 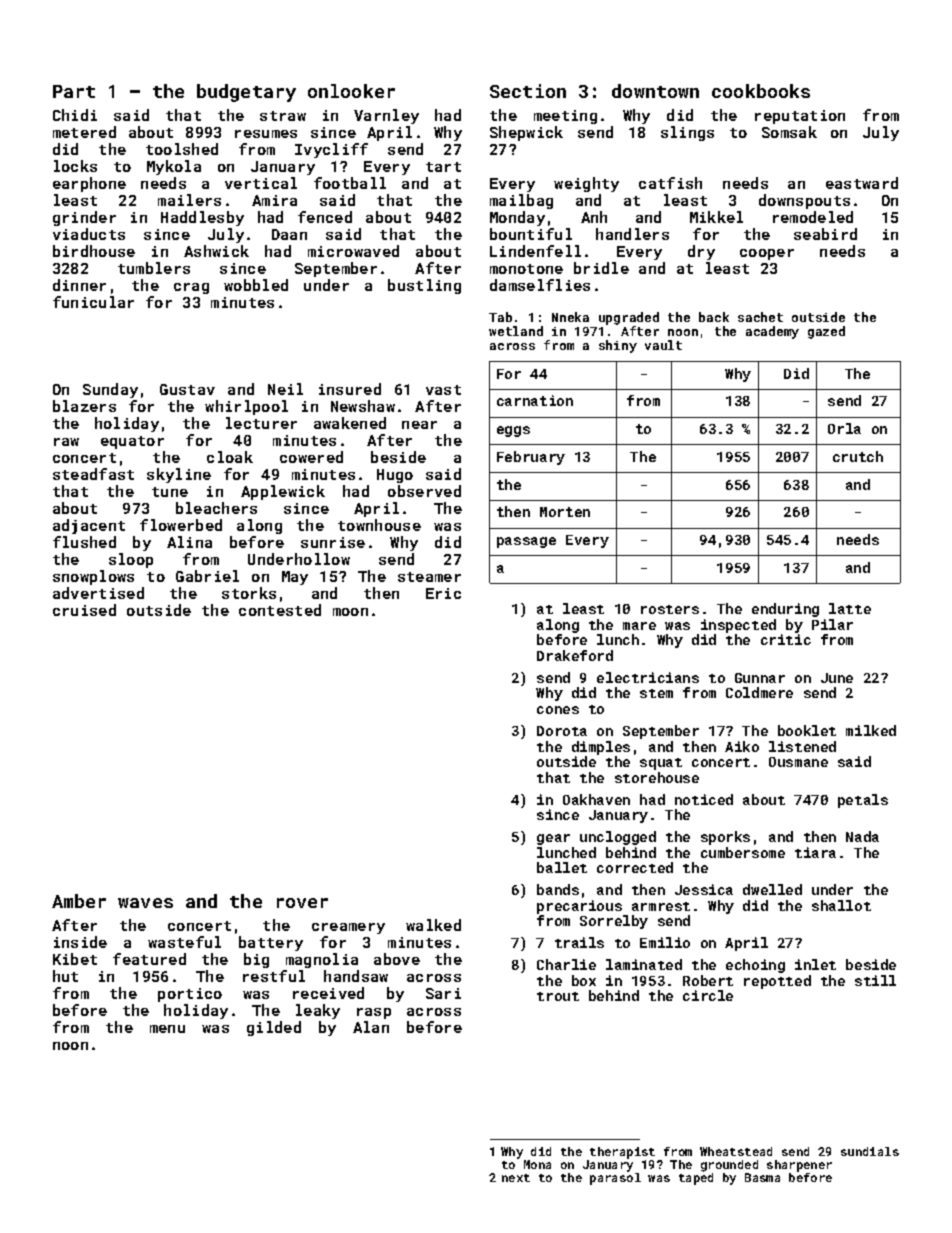 I want to click on cruised, so click(x=84, y=610).
